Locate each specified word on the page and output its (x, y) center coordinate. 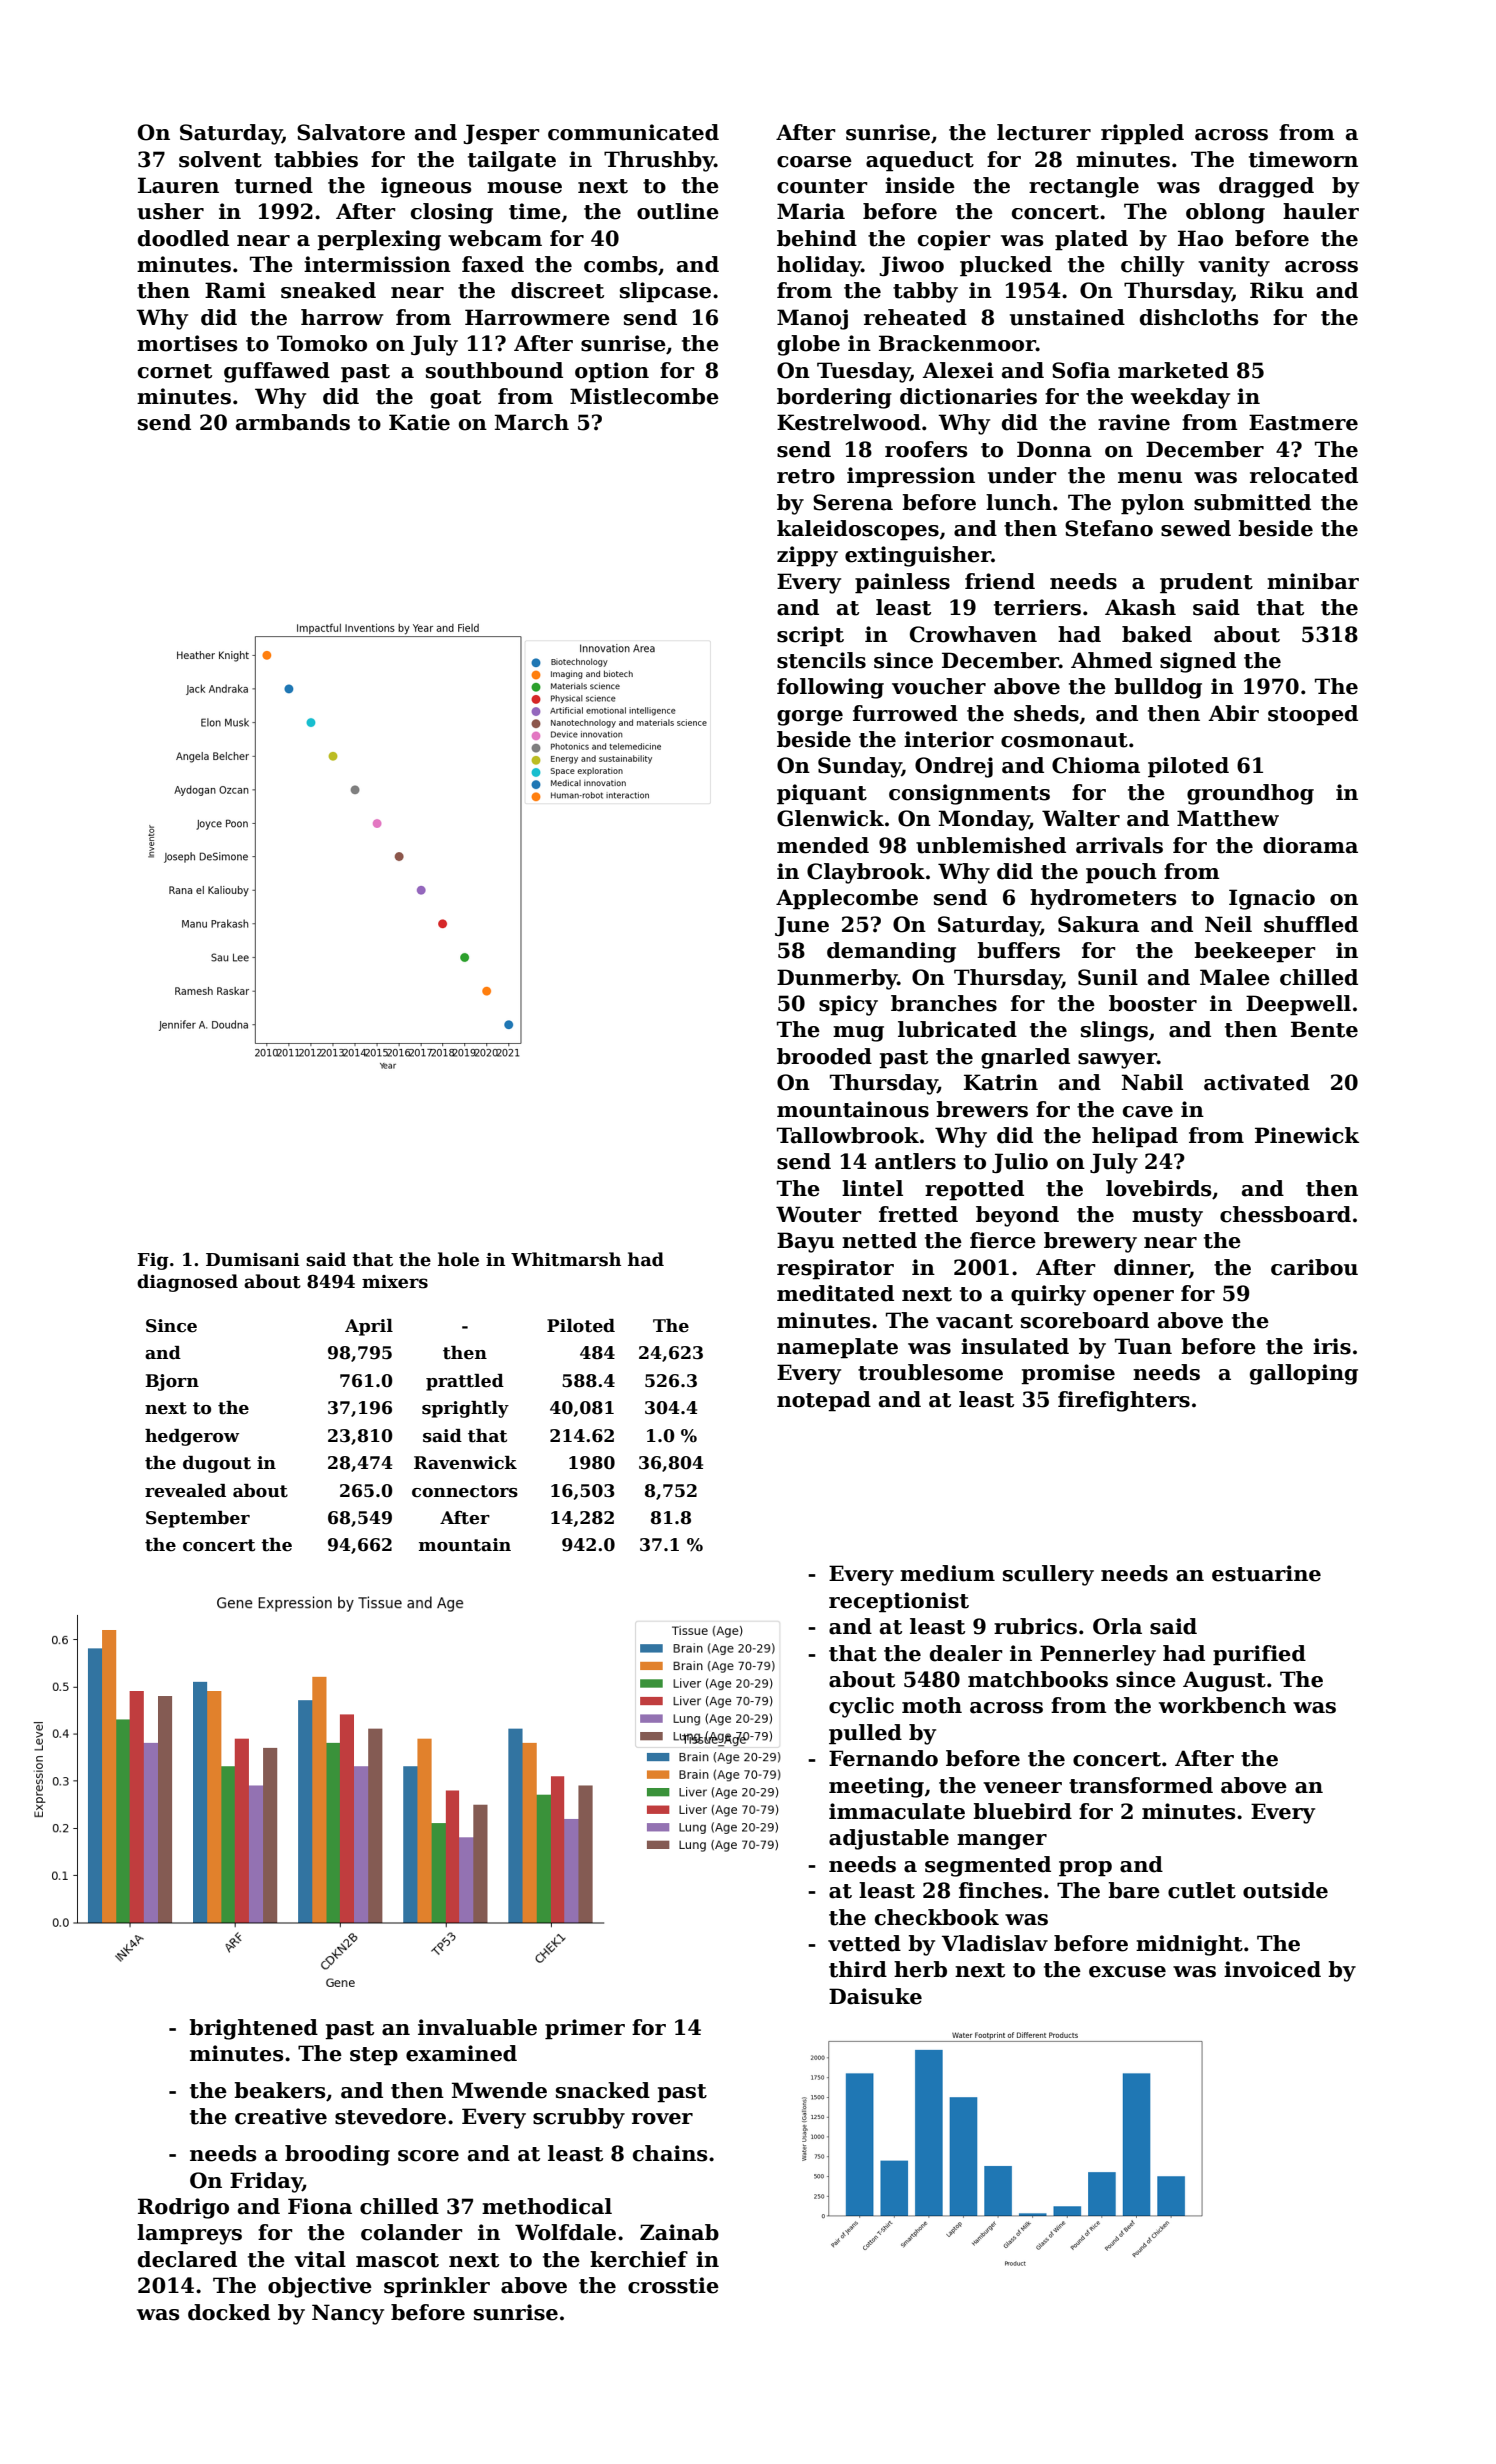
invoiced (1272, 1969)
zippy (807, 556)
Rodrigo (183, 2208)
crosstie (673, 2285)
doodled (183, 238)
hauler (1321, 211)
